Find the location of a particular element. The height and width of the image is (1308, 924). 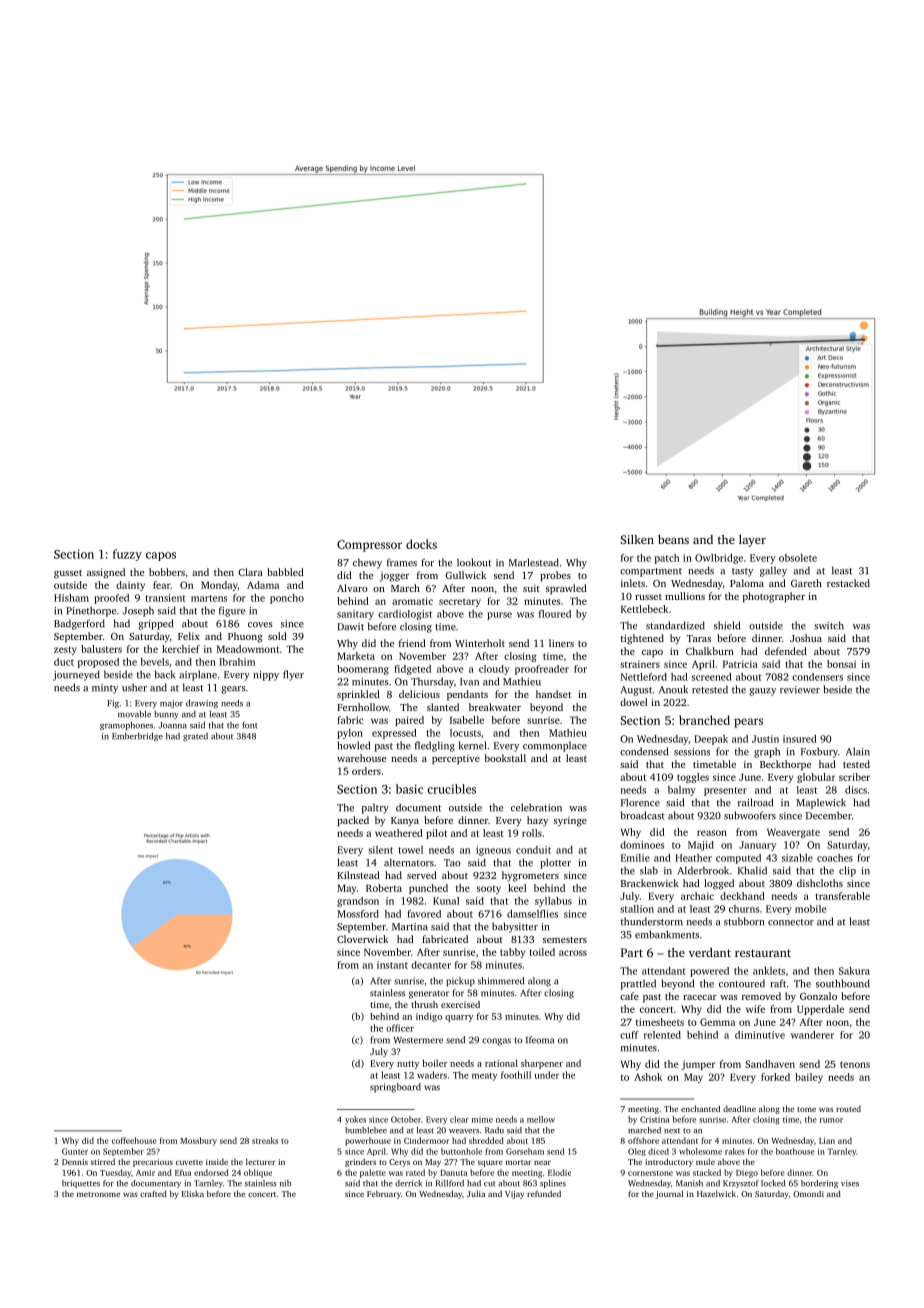

condensed is located at coordinates (644, 751).
